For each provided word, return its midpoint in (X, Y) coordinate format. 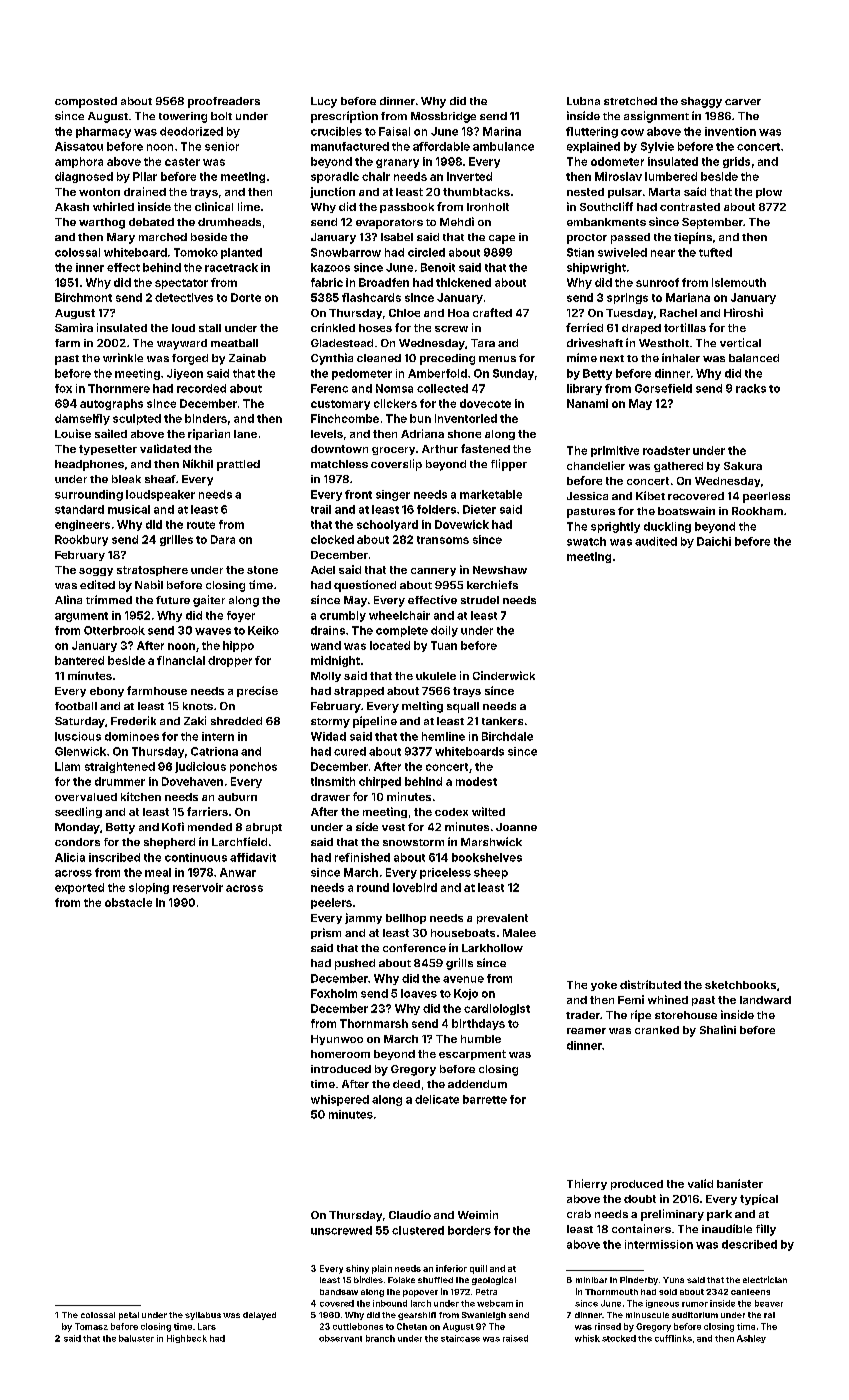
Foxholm (334, 993)
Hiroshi (743, 312)
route (201, 525)
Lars (207, 1326)
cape (502, 239)
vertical (740, 342)
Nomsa (394, 388)
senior (222, 146)
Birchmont (83, 297)
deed (406, 1084)
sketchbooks (740, 985)
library (584, 389)
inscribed (114, 857)
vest (393, 827)
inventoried (466, 418)
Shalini (718, 1029)
